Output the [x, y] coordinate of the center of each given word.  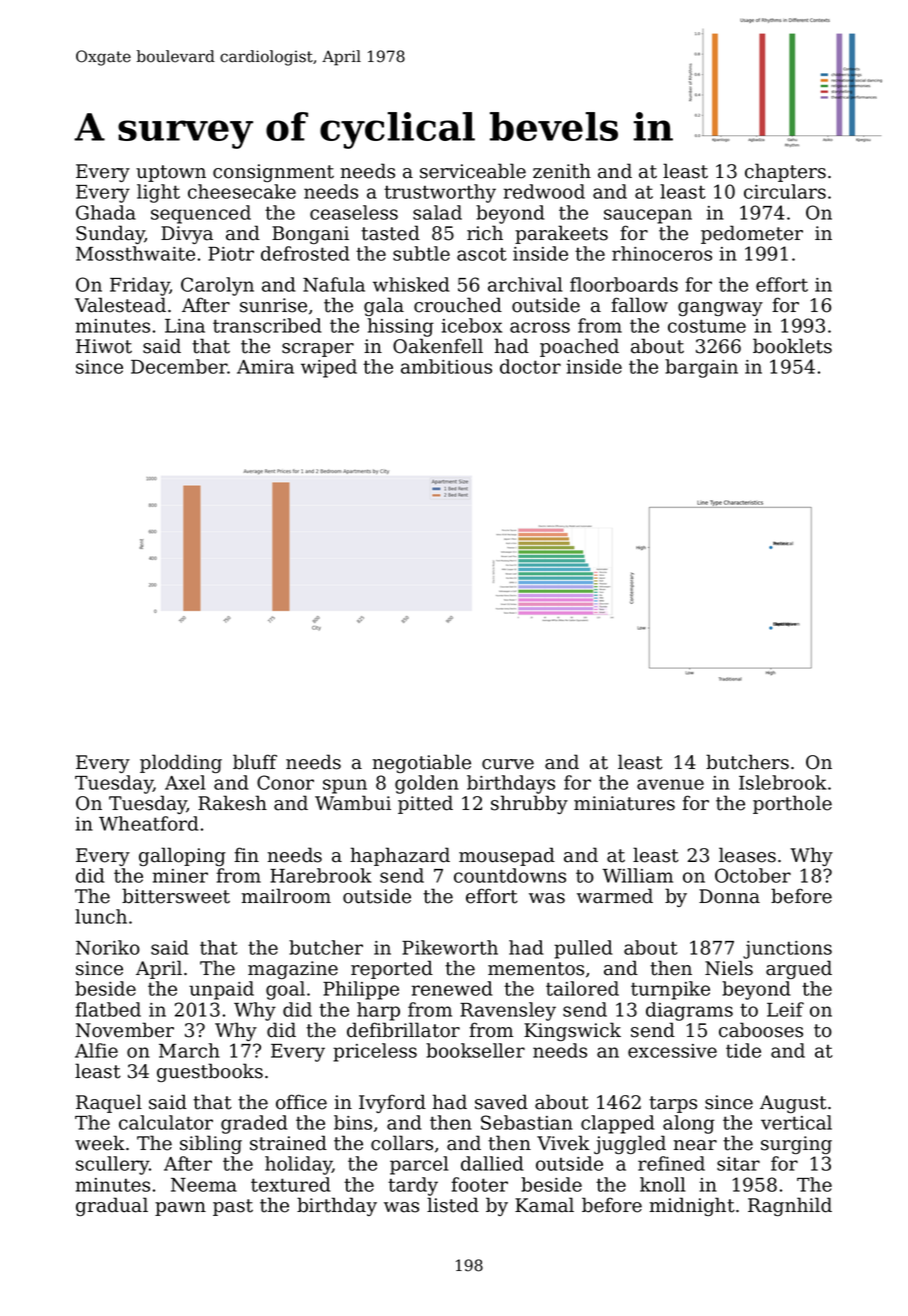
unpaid [221, 990]
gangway [720, 309]
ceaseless [354, 212]
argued [799, 969]
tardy [413, 1186]
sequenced [201, 214]
